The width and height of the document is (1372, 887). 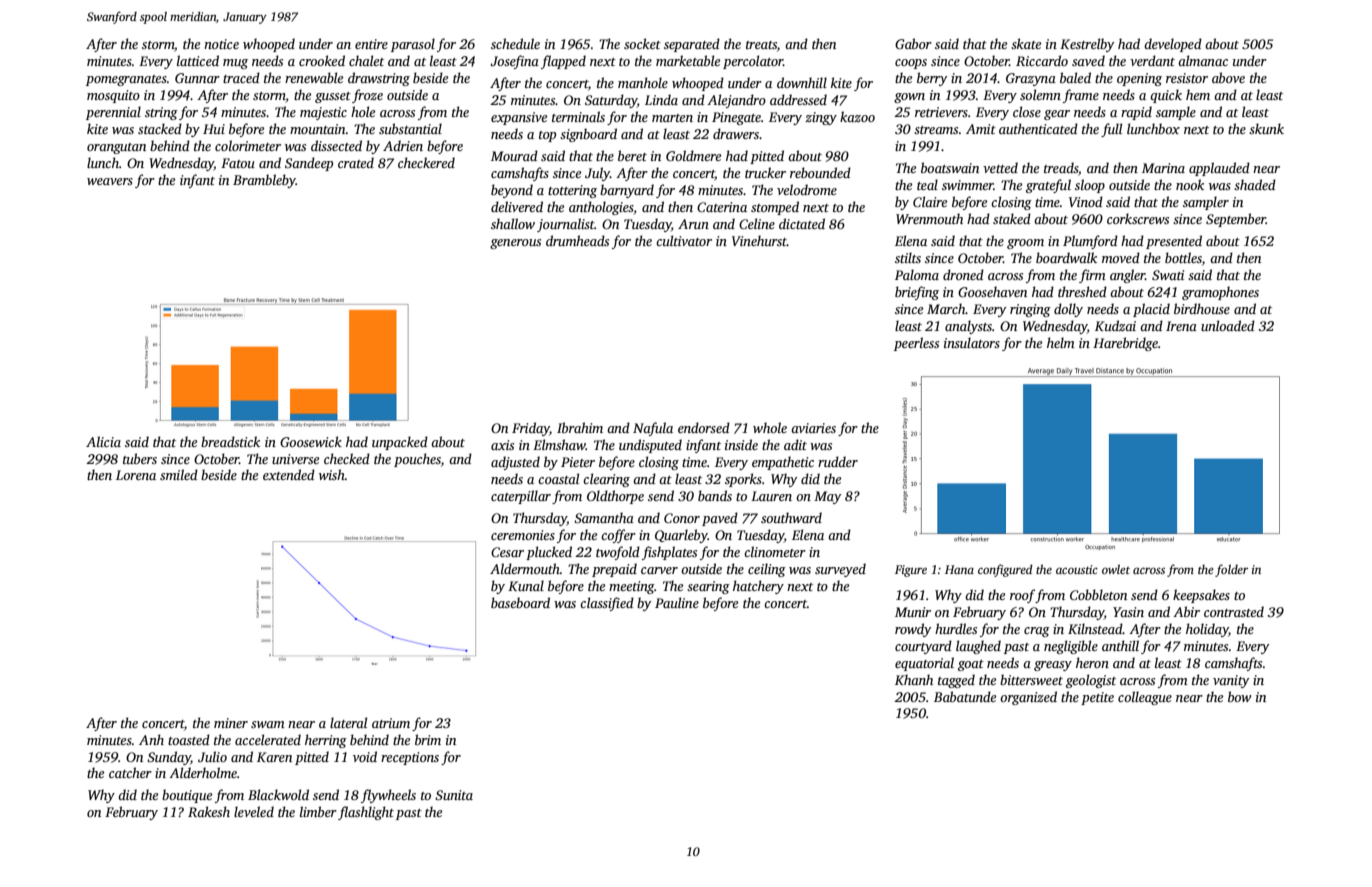 I want to click on Sunita, so click(x=454, y=795).
